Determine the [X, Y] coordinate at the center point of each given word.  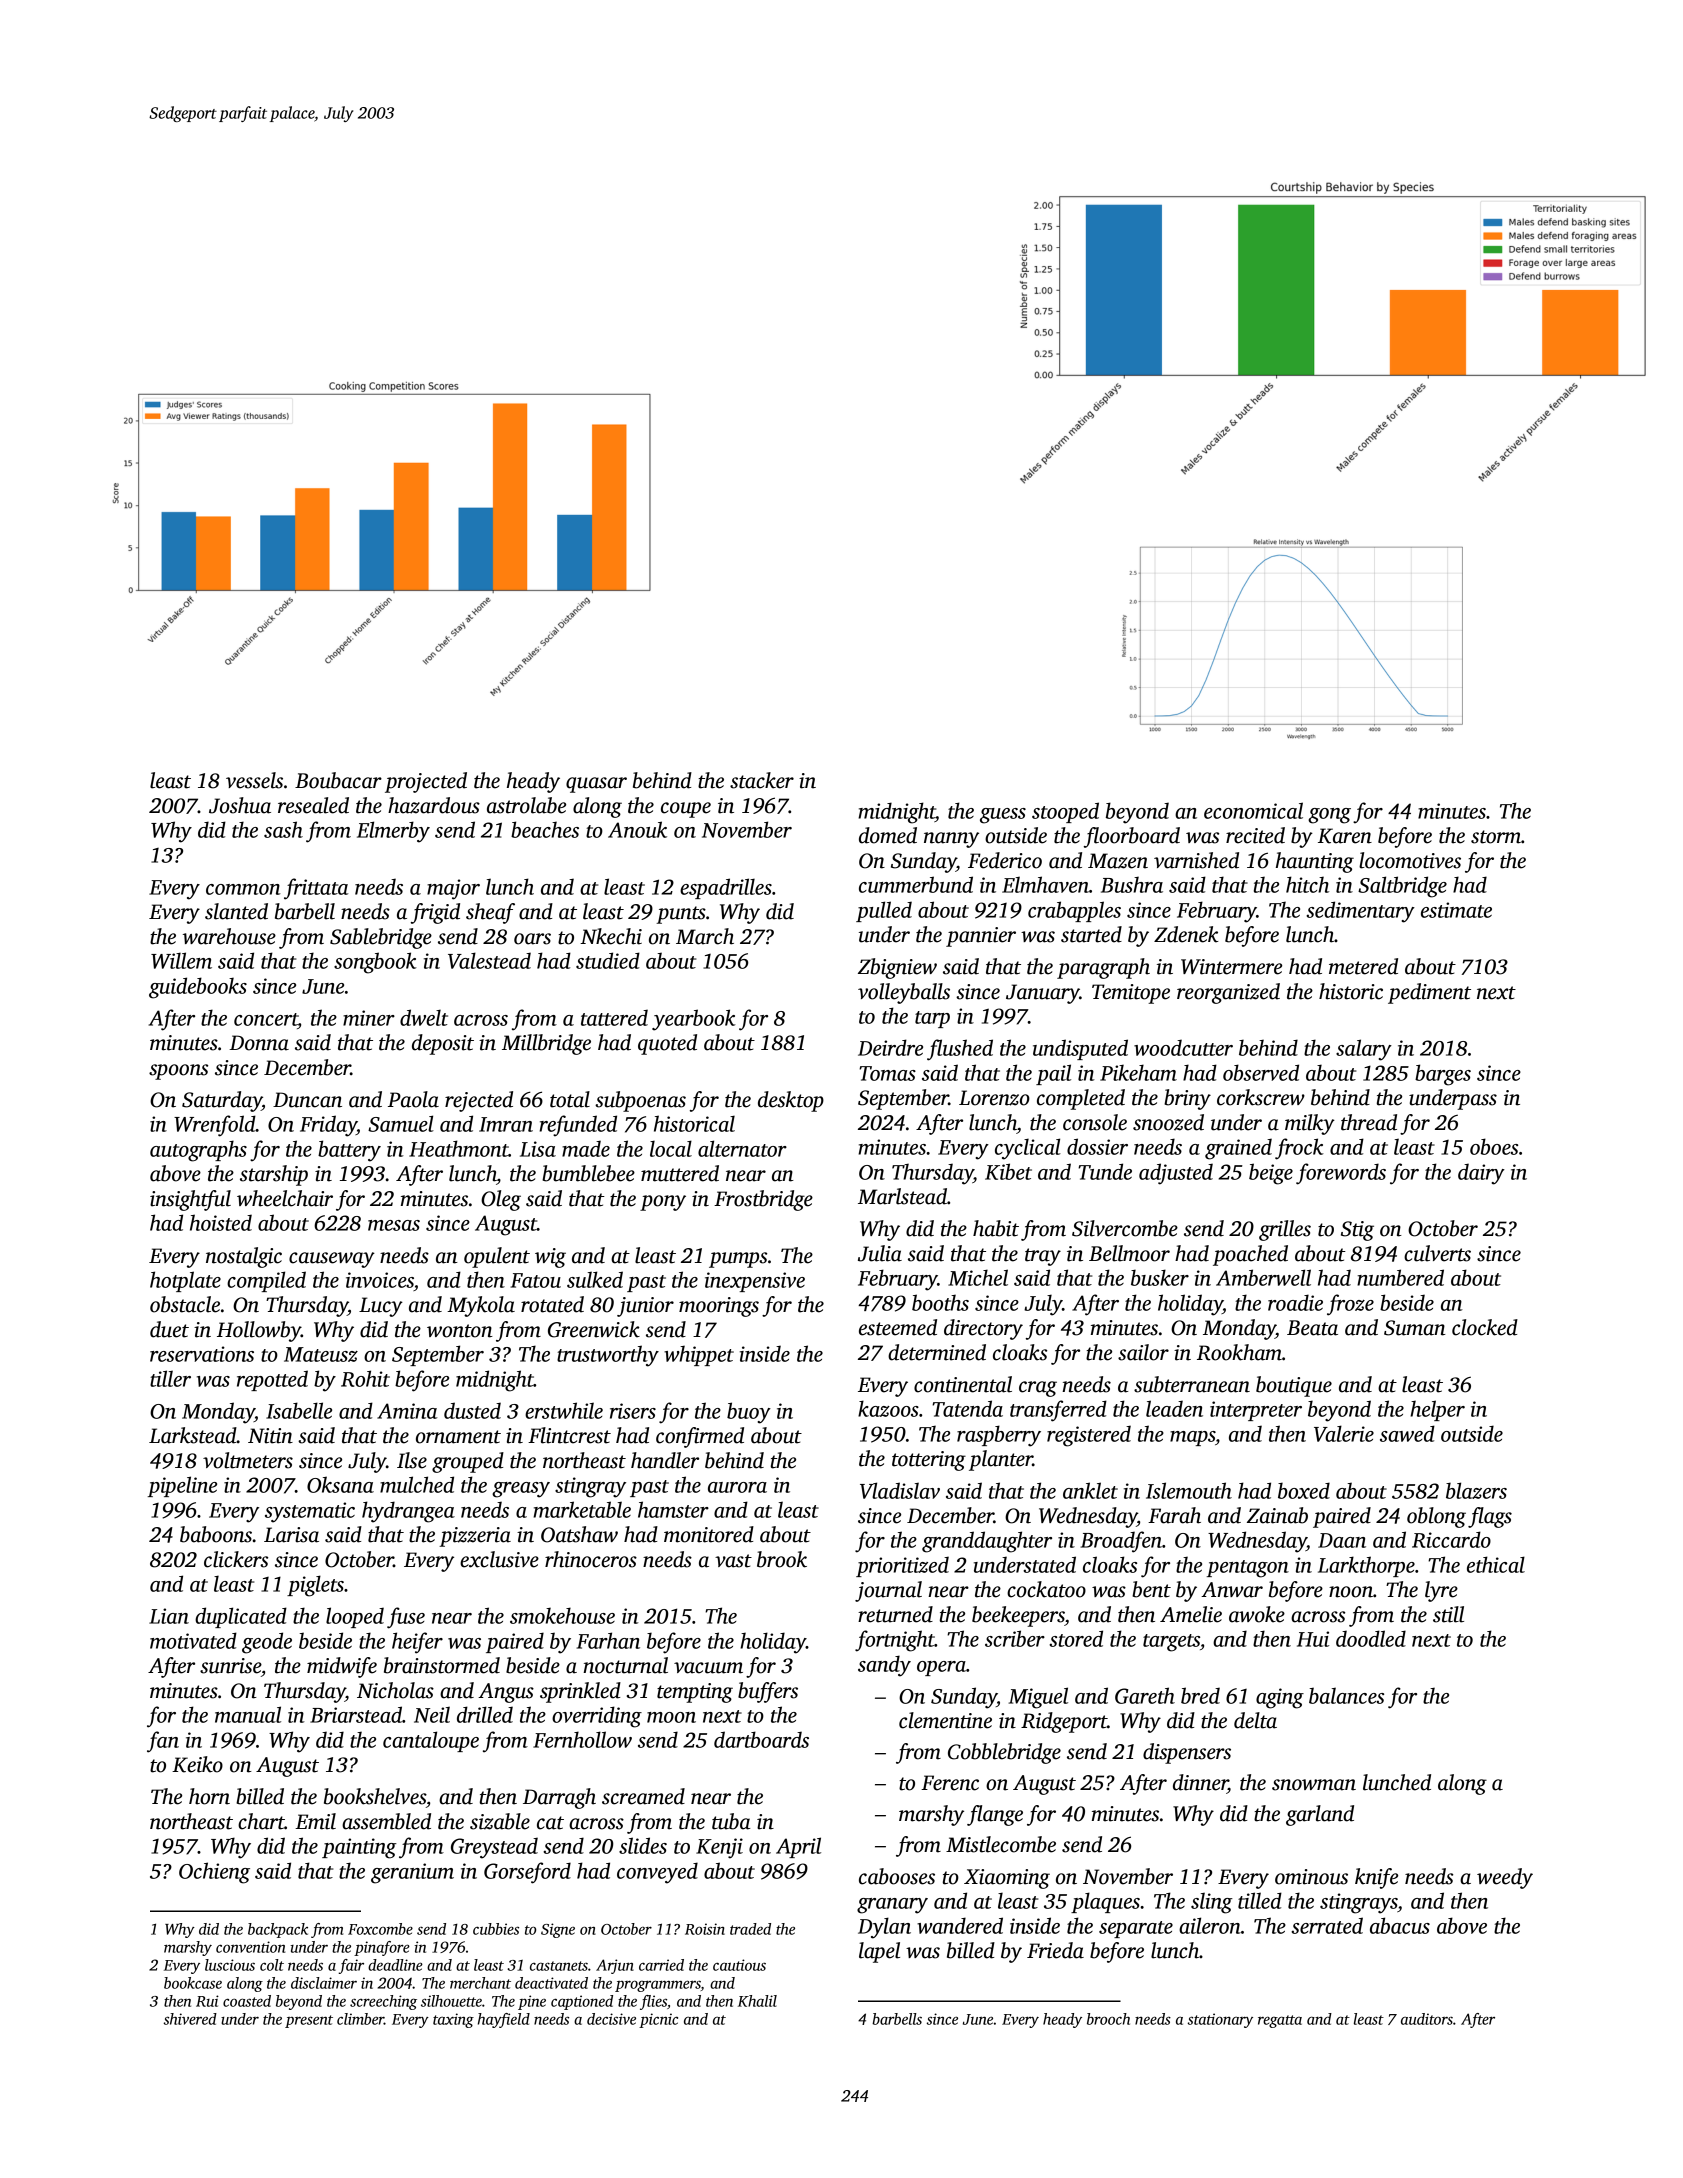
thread [1369, 1122]
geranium [412, 1873]
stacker [762, 780]
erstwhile [564, 1410]
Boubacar [338, 780]
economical [1253, 810]
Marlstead [902, 1196]
